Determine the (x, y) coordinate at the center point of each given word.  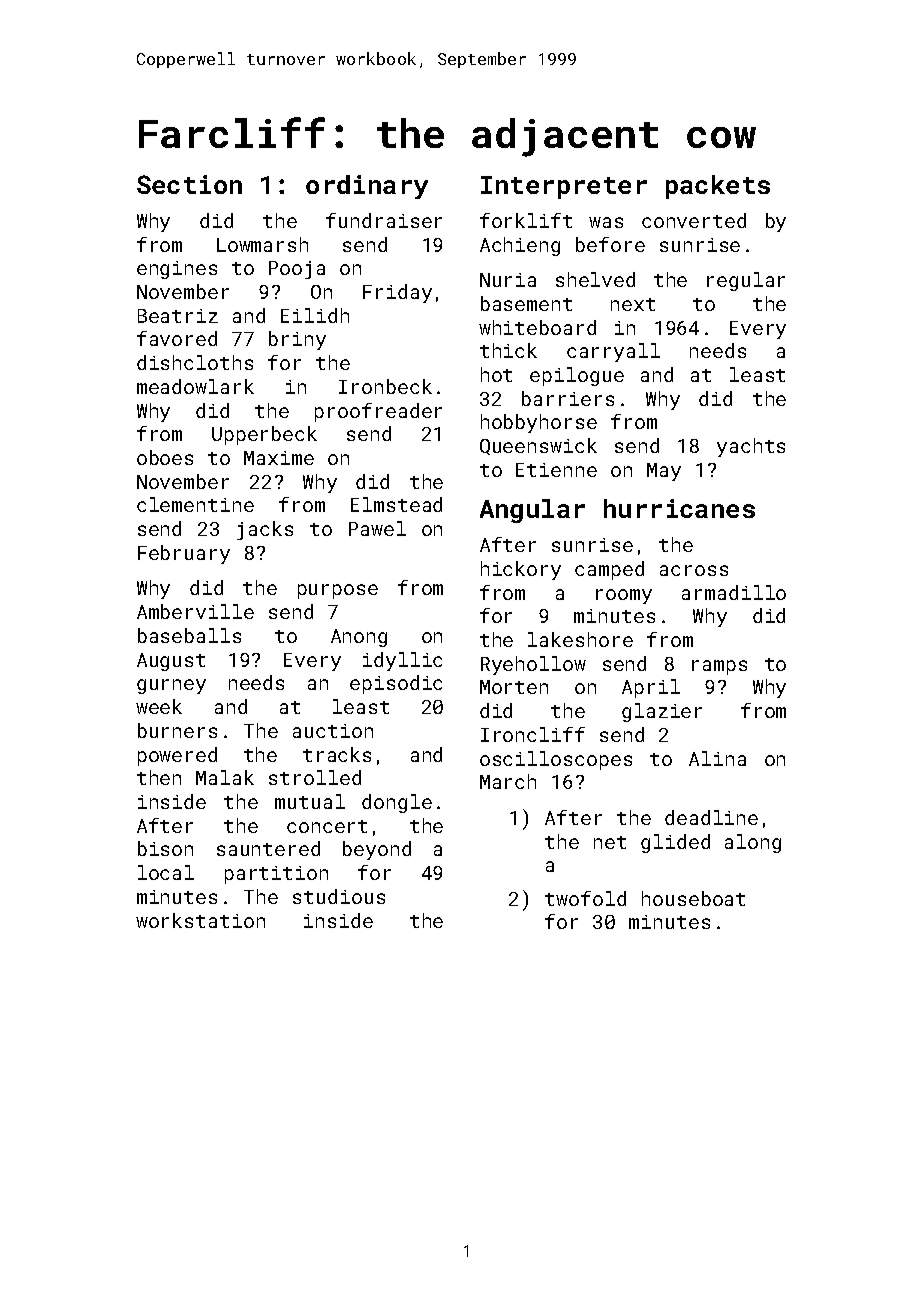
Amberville (195, 611)
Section (189, 184)
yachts (751, 447)
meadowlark (195, 386)
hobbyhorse (539, 423)
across (694, 570)
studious (339, 896)
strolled (315, 777)
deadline (711, 817)
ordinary (367, 187)
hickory (521, 570)
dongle (397, 803)
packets (718, 187)
